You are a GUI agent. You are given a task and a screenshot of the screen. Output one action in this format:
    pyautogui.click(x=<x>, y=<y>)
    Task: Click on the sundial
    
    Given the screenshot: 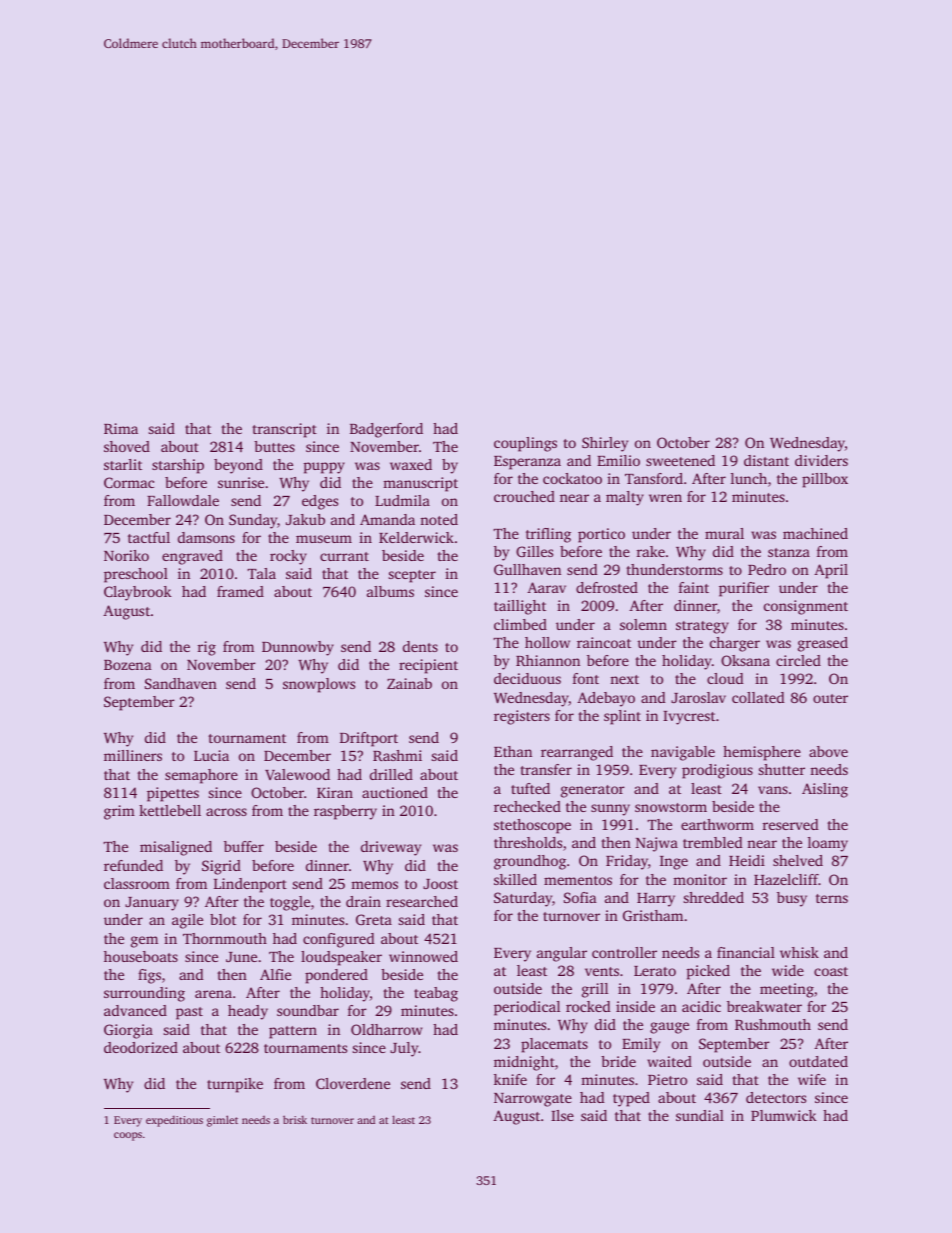 What is the action you would take?
    pyautogui.click(x=700, y=1115)
